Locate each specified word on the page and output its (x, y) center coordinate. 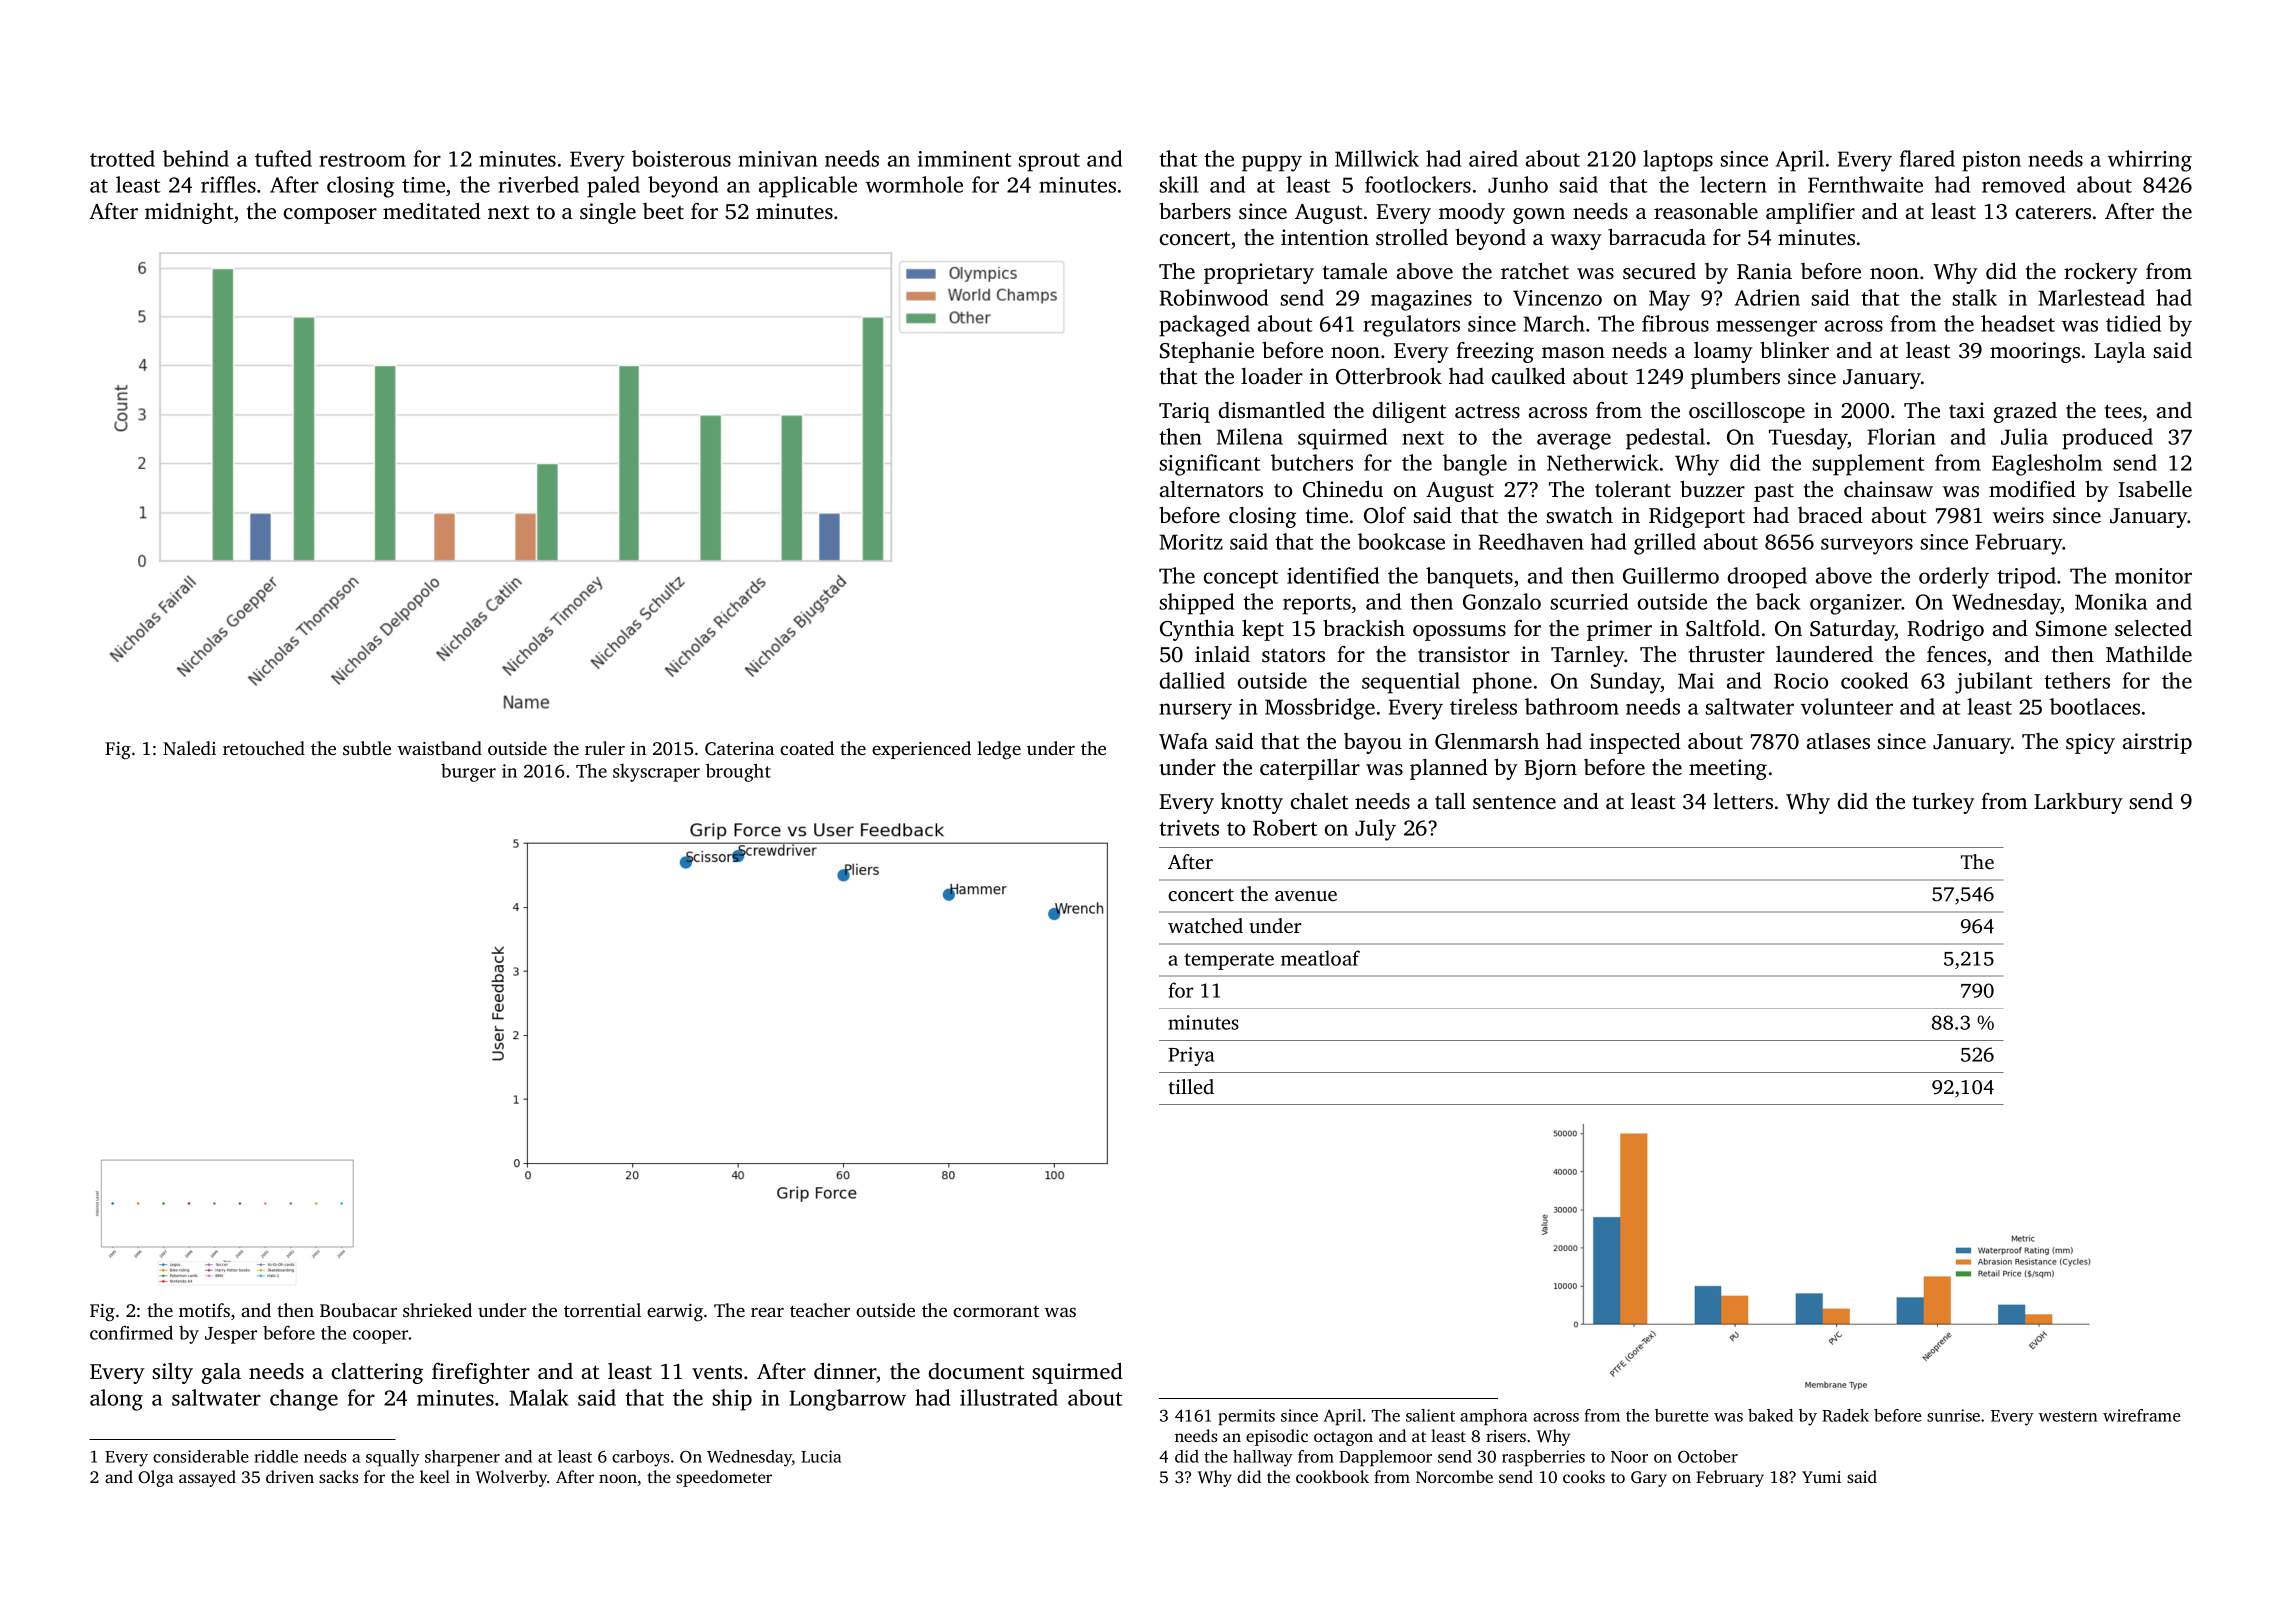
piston (1991, 161)
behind (196, 158)
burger (468, 773)
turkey (1944, 803)
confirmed (131, 1332)
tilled (1191, 1086)
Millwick (1377, 158)
